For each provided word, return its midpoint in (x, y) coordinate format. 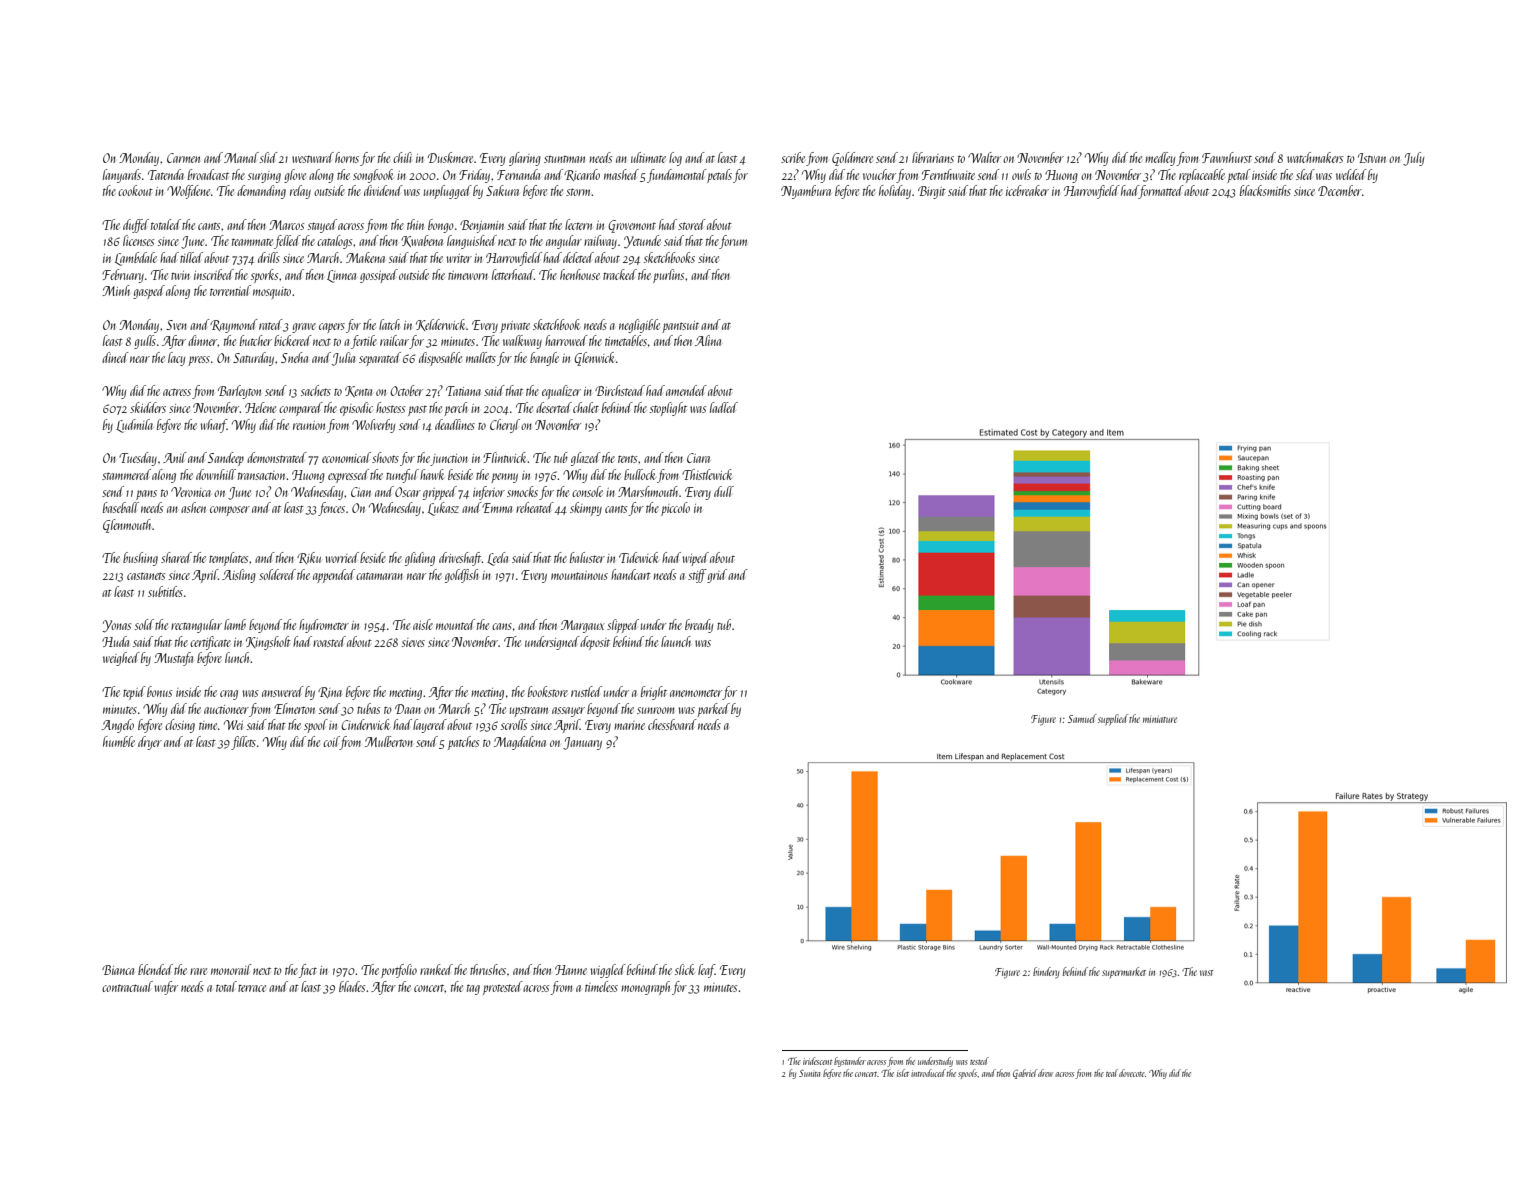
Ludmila (134, 426)
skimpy (586, 509)
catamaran (379, 576)
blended (155, 969)
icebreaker (1027, 190)
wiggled (608, 971)
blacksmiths (1265, 190)
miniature (1160, 719)
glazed (586, 459)
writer (459, 258)
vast (1207, 973)
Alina (708, 340)
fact (308, 971)
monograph (645, 988)
